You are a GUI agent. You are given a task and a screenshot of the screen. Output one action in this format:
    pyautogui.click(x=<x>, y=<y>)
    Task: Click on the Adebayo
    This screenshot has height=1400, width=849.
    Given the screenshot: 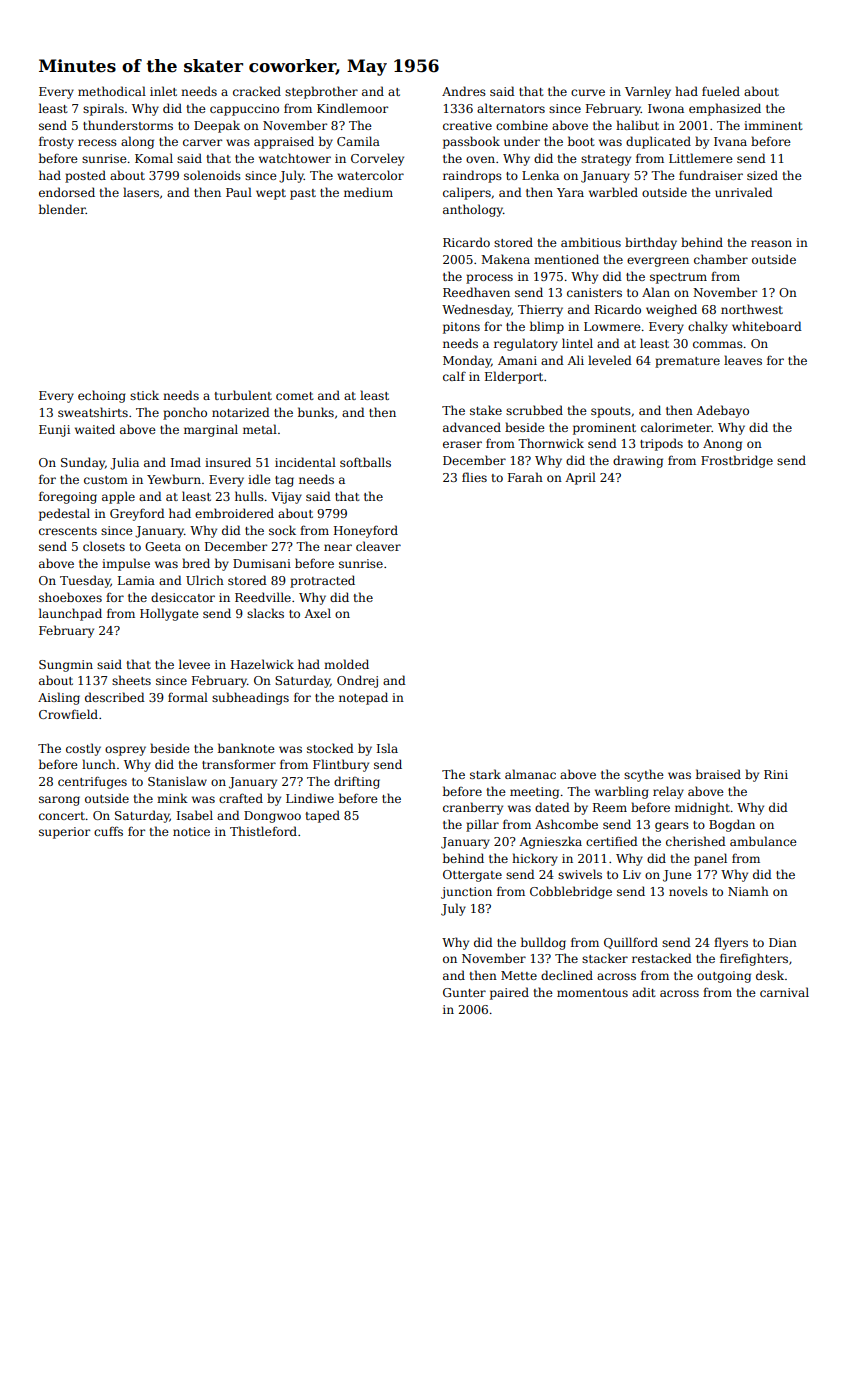 What is the action you would take?
    pyautogui.click(x=722, y=411)
